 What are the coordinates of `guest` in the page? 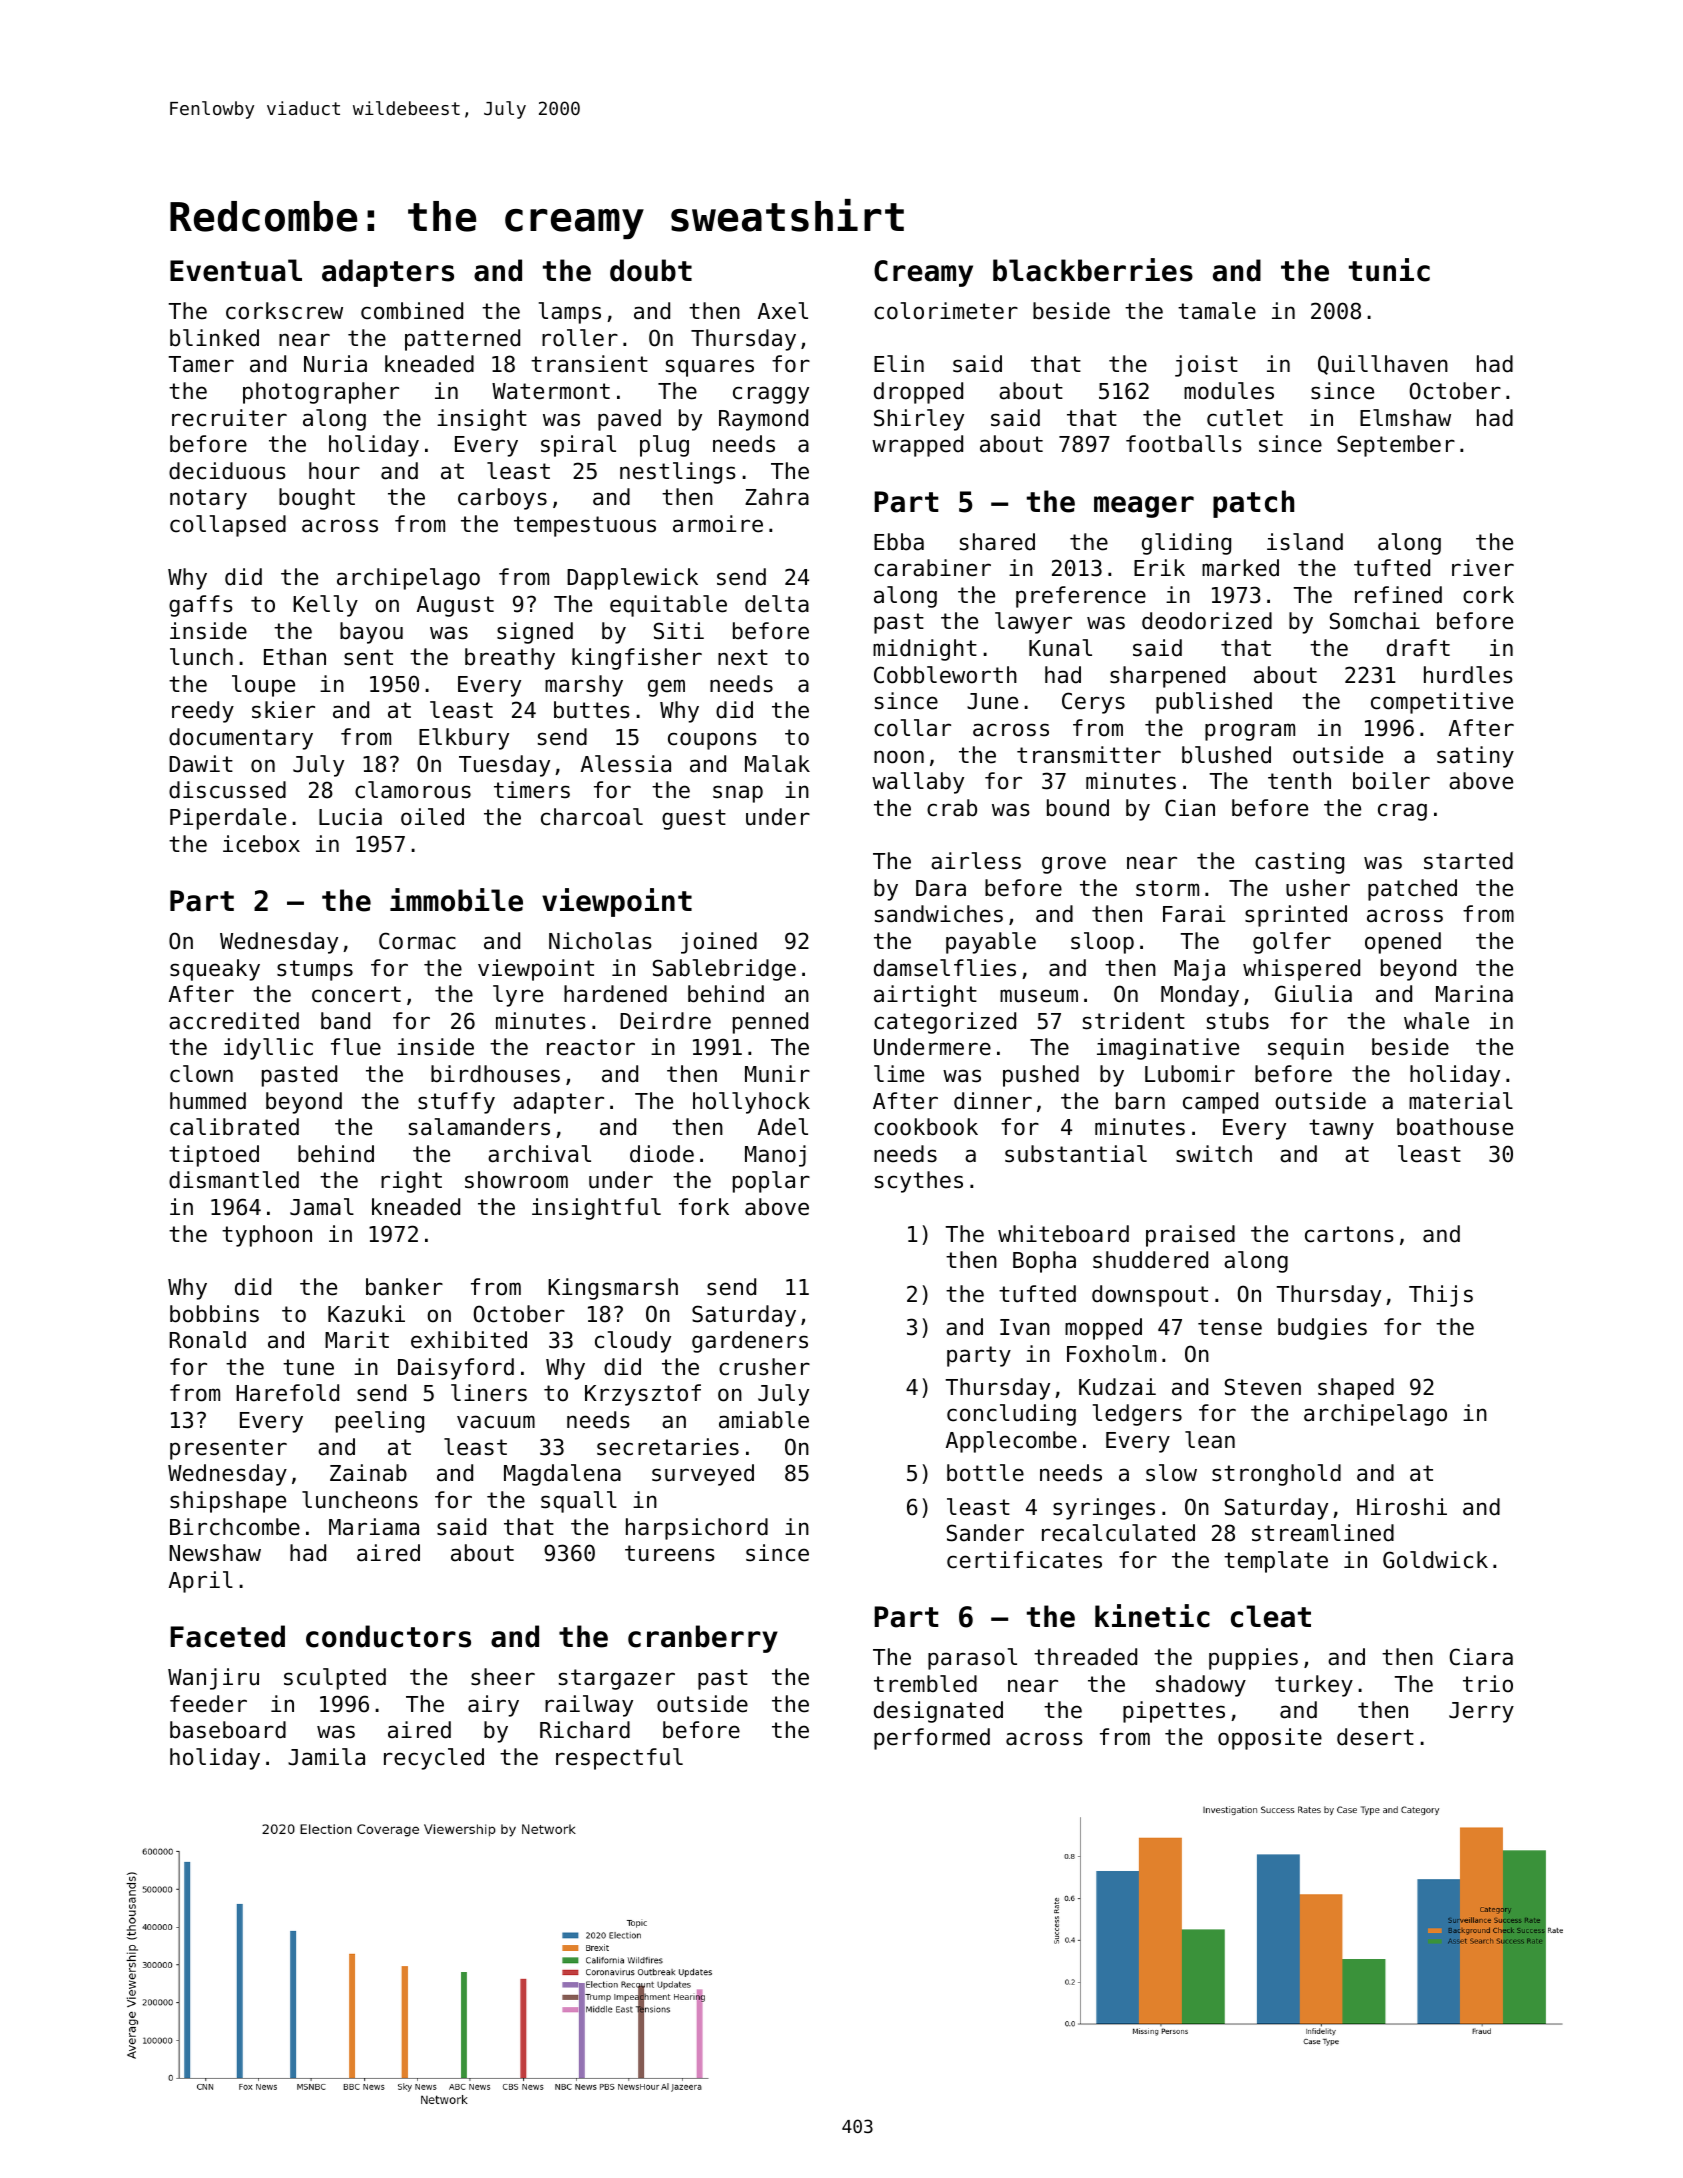 It's located at (694, 819).
